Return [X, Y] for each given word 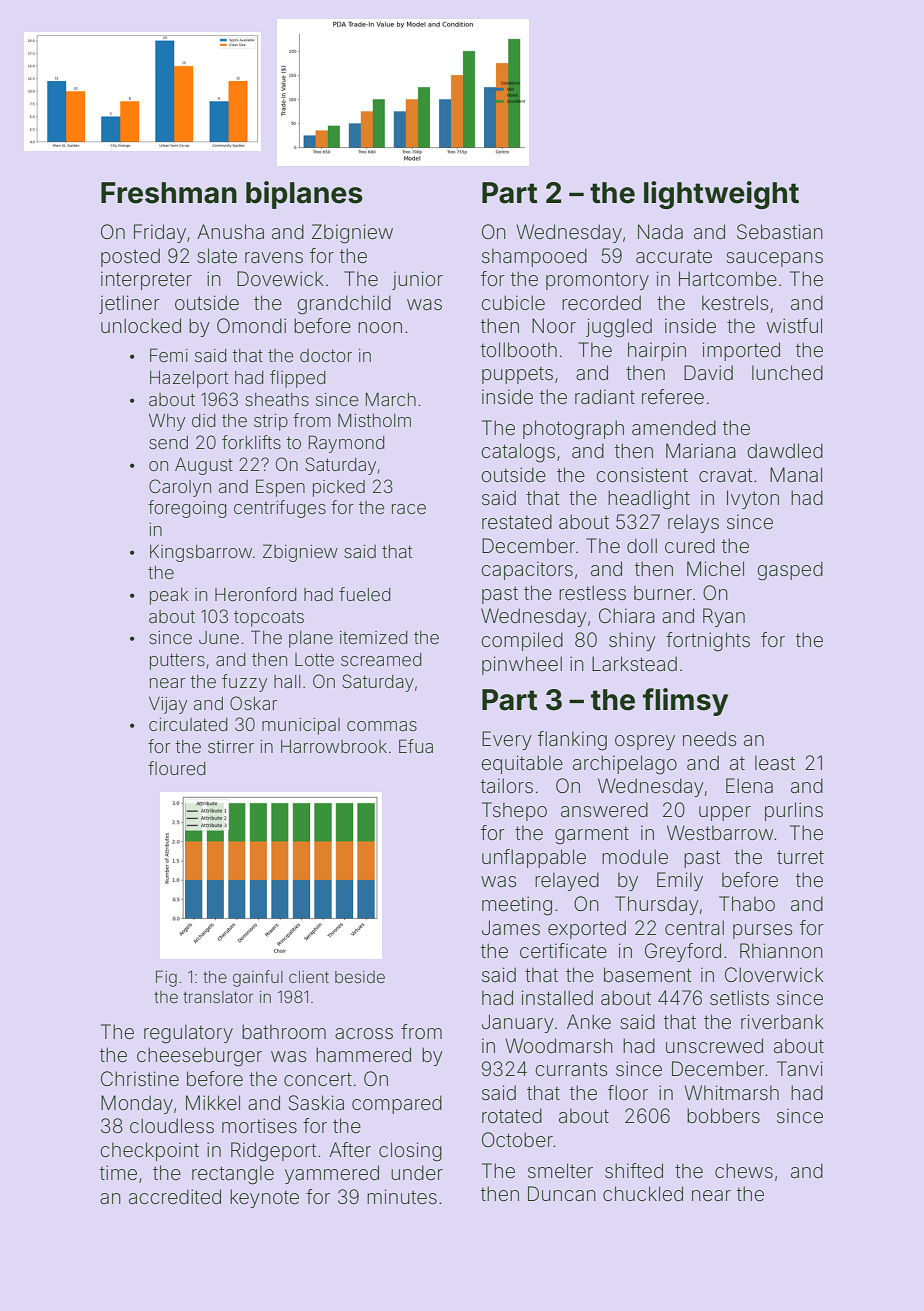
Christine [140, 1078]
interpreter [146, 280]
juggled [619, 328]
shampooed [534, 257]
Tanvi [799, 1068]
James [511, 927]
